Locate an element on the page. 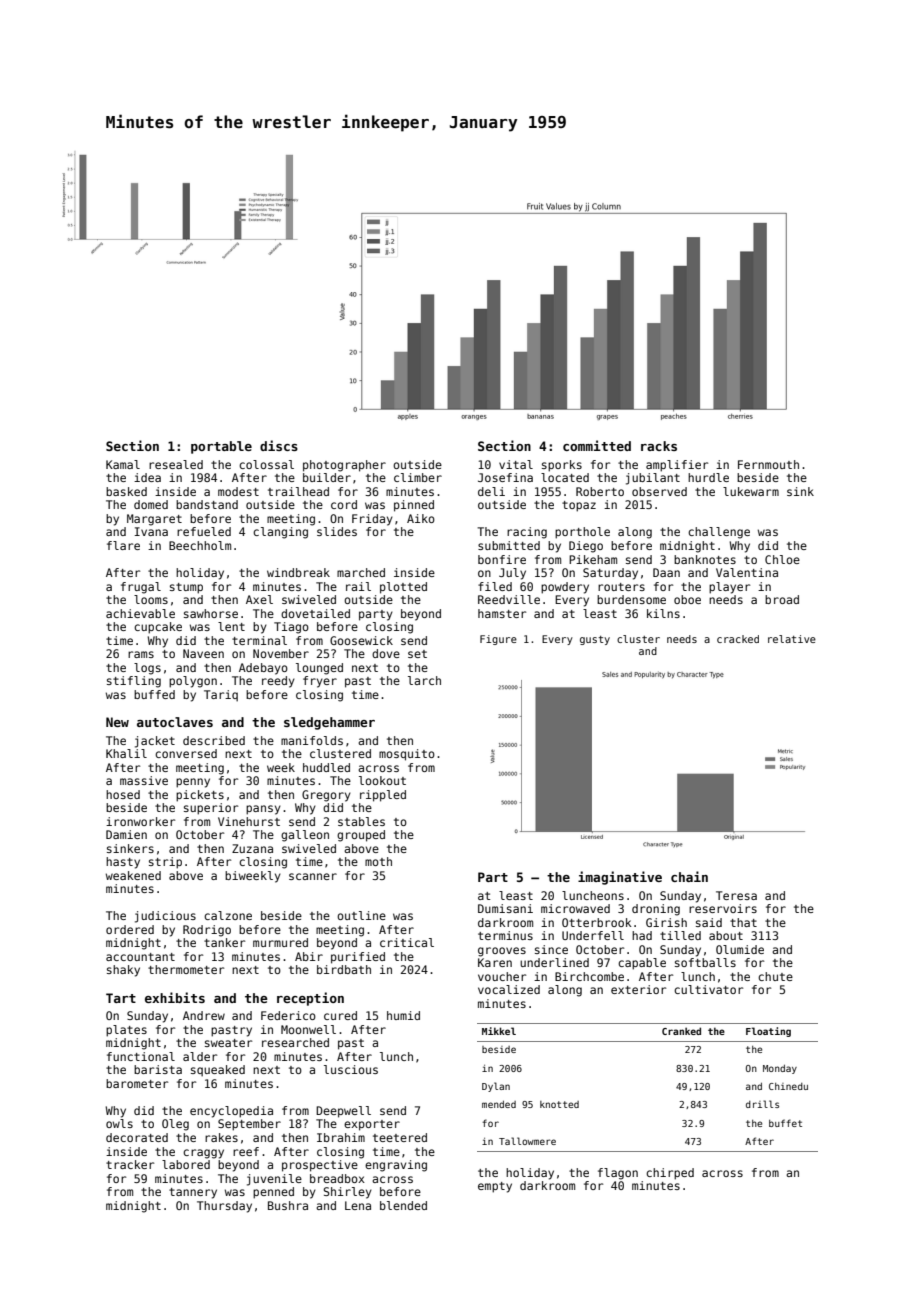 The width and height of the page is (924, 1308). chain is located at coordinates (689, 876).
